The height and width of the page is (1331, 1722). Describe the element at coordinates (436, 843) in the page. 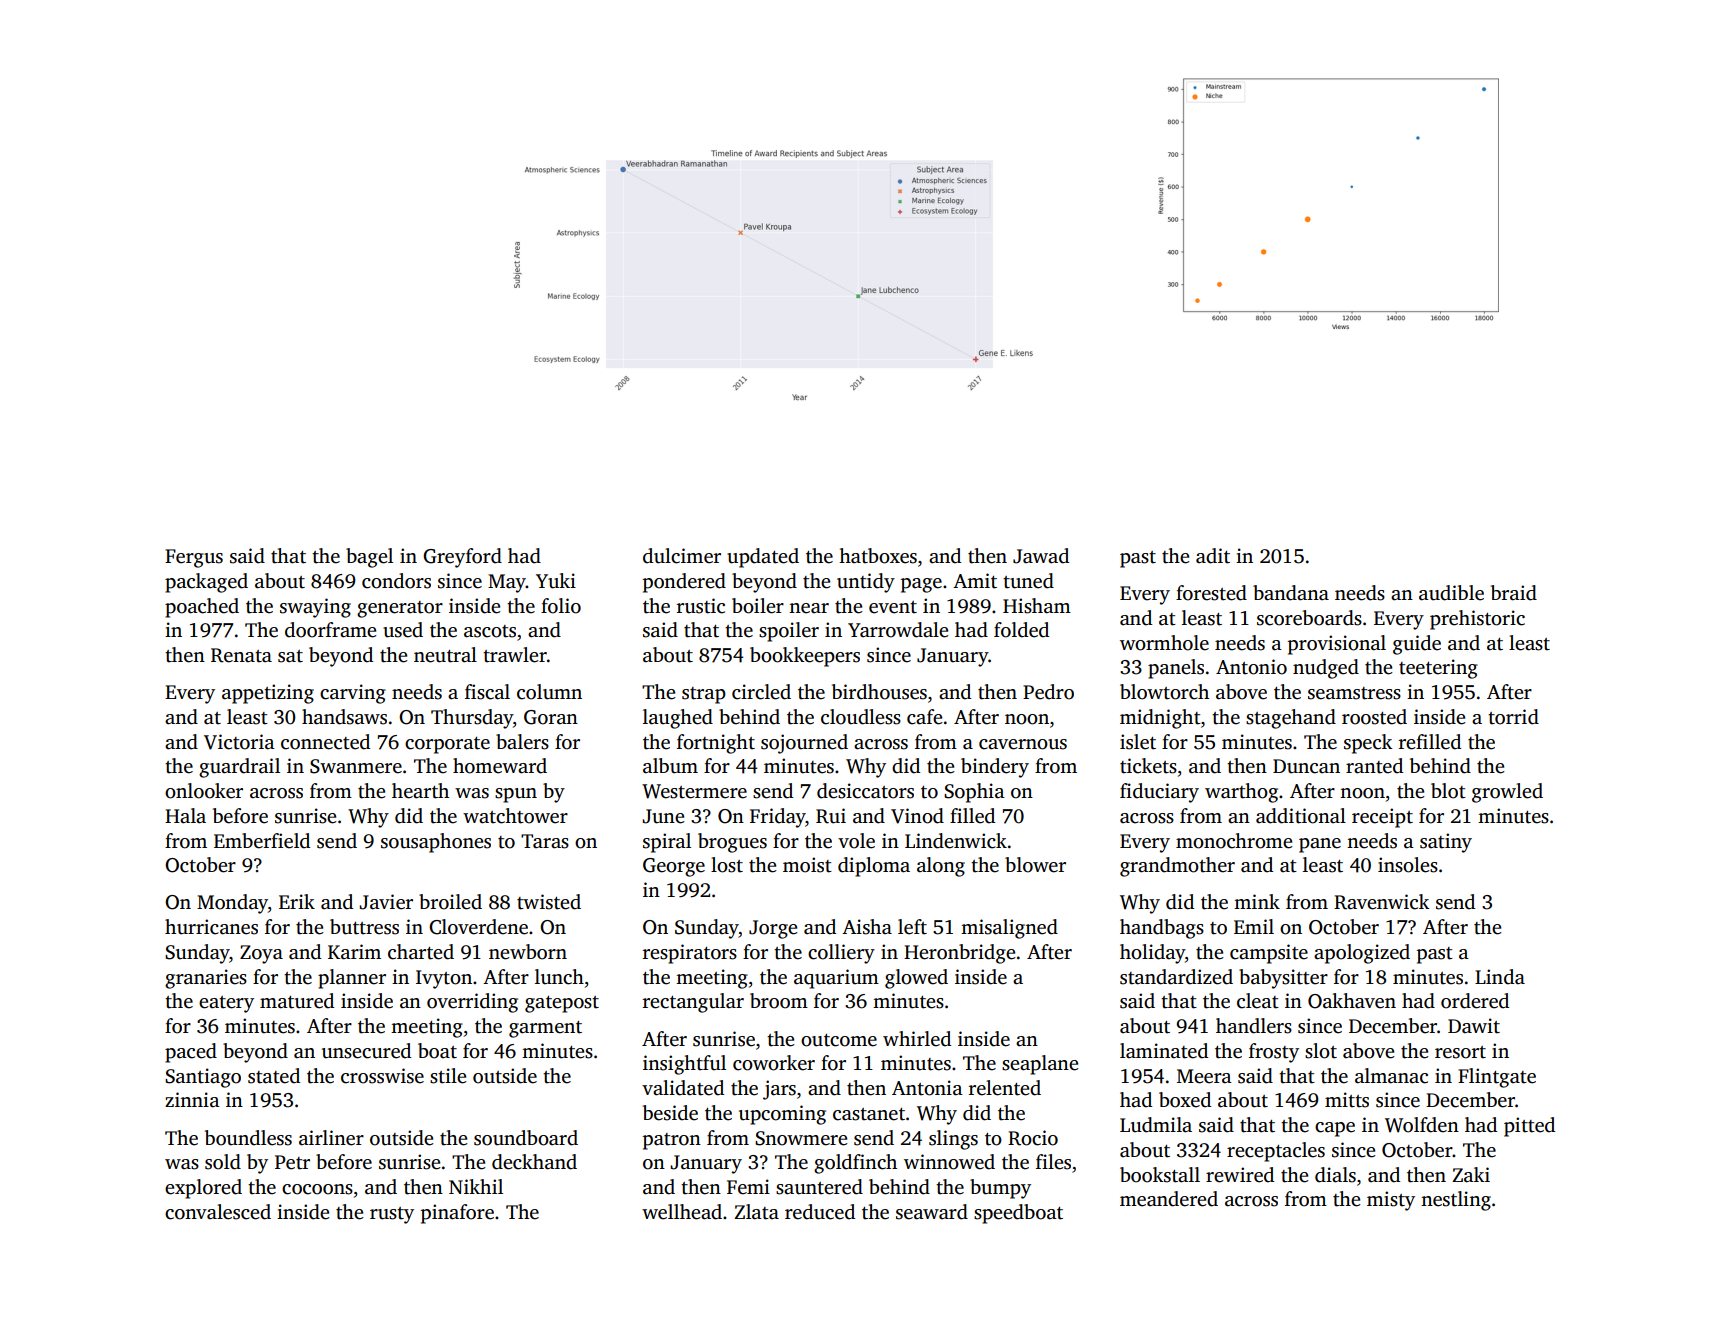

I see `sousaphones` at that location.
